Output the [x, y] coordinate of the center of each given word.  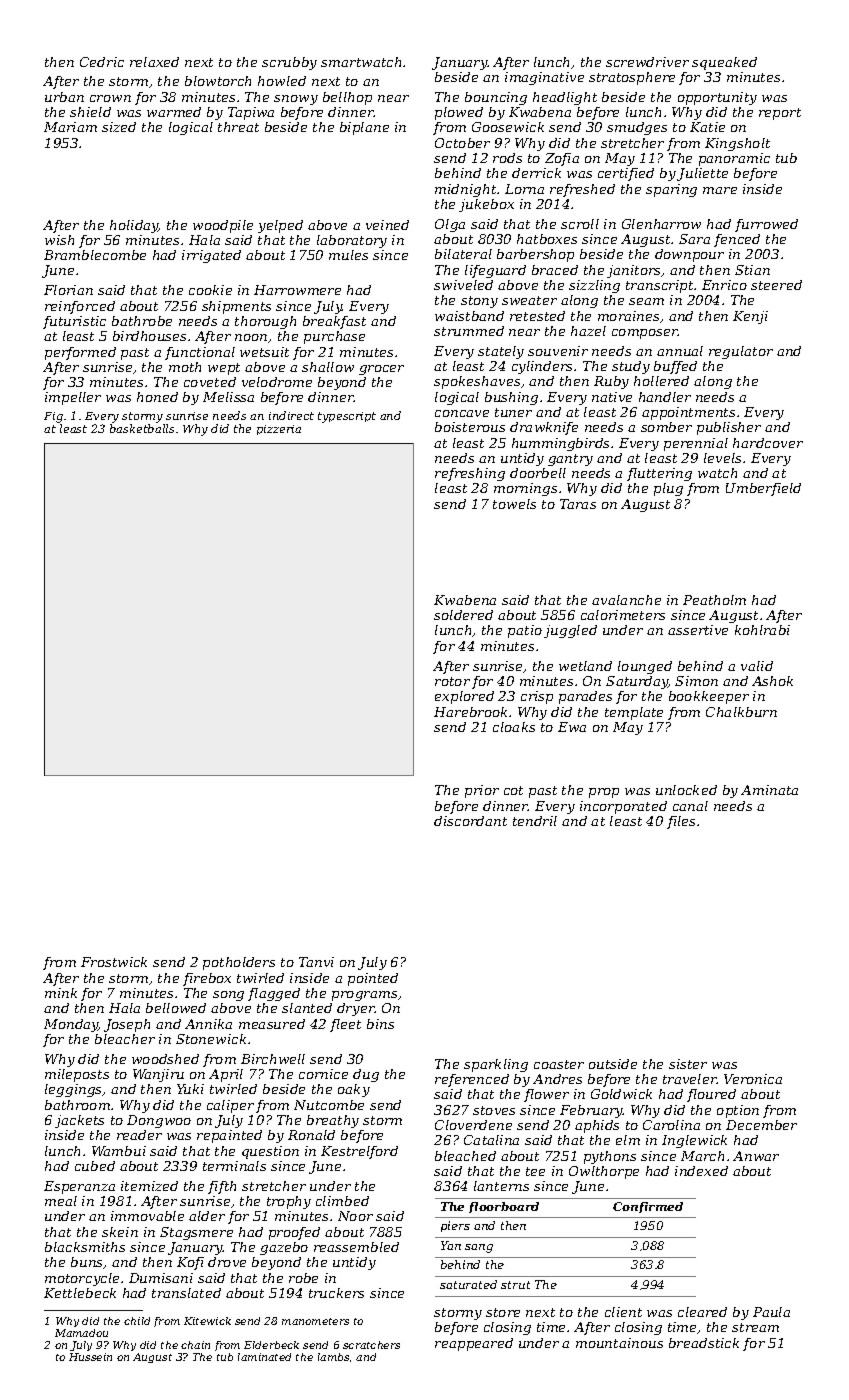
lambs [333, 1357]
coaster [559, 1064]
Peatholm [714, 600]
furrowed [766, 225]
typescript [347, 417]
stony [479, 302]
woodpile [223, 226]
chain [195, 1345]
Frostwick [114, 962]
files [681, 822]
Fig [53, 417]
